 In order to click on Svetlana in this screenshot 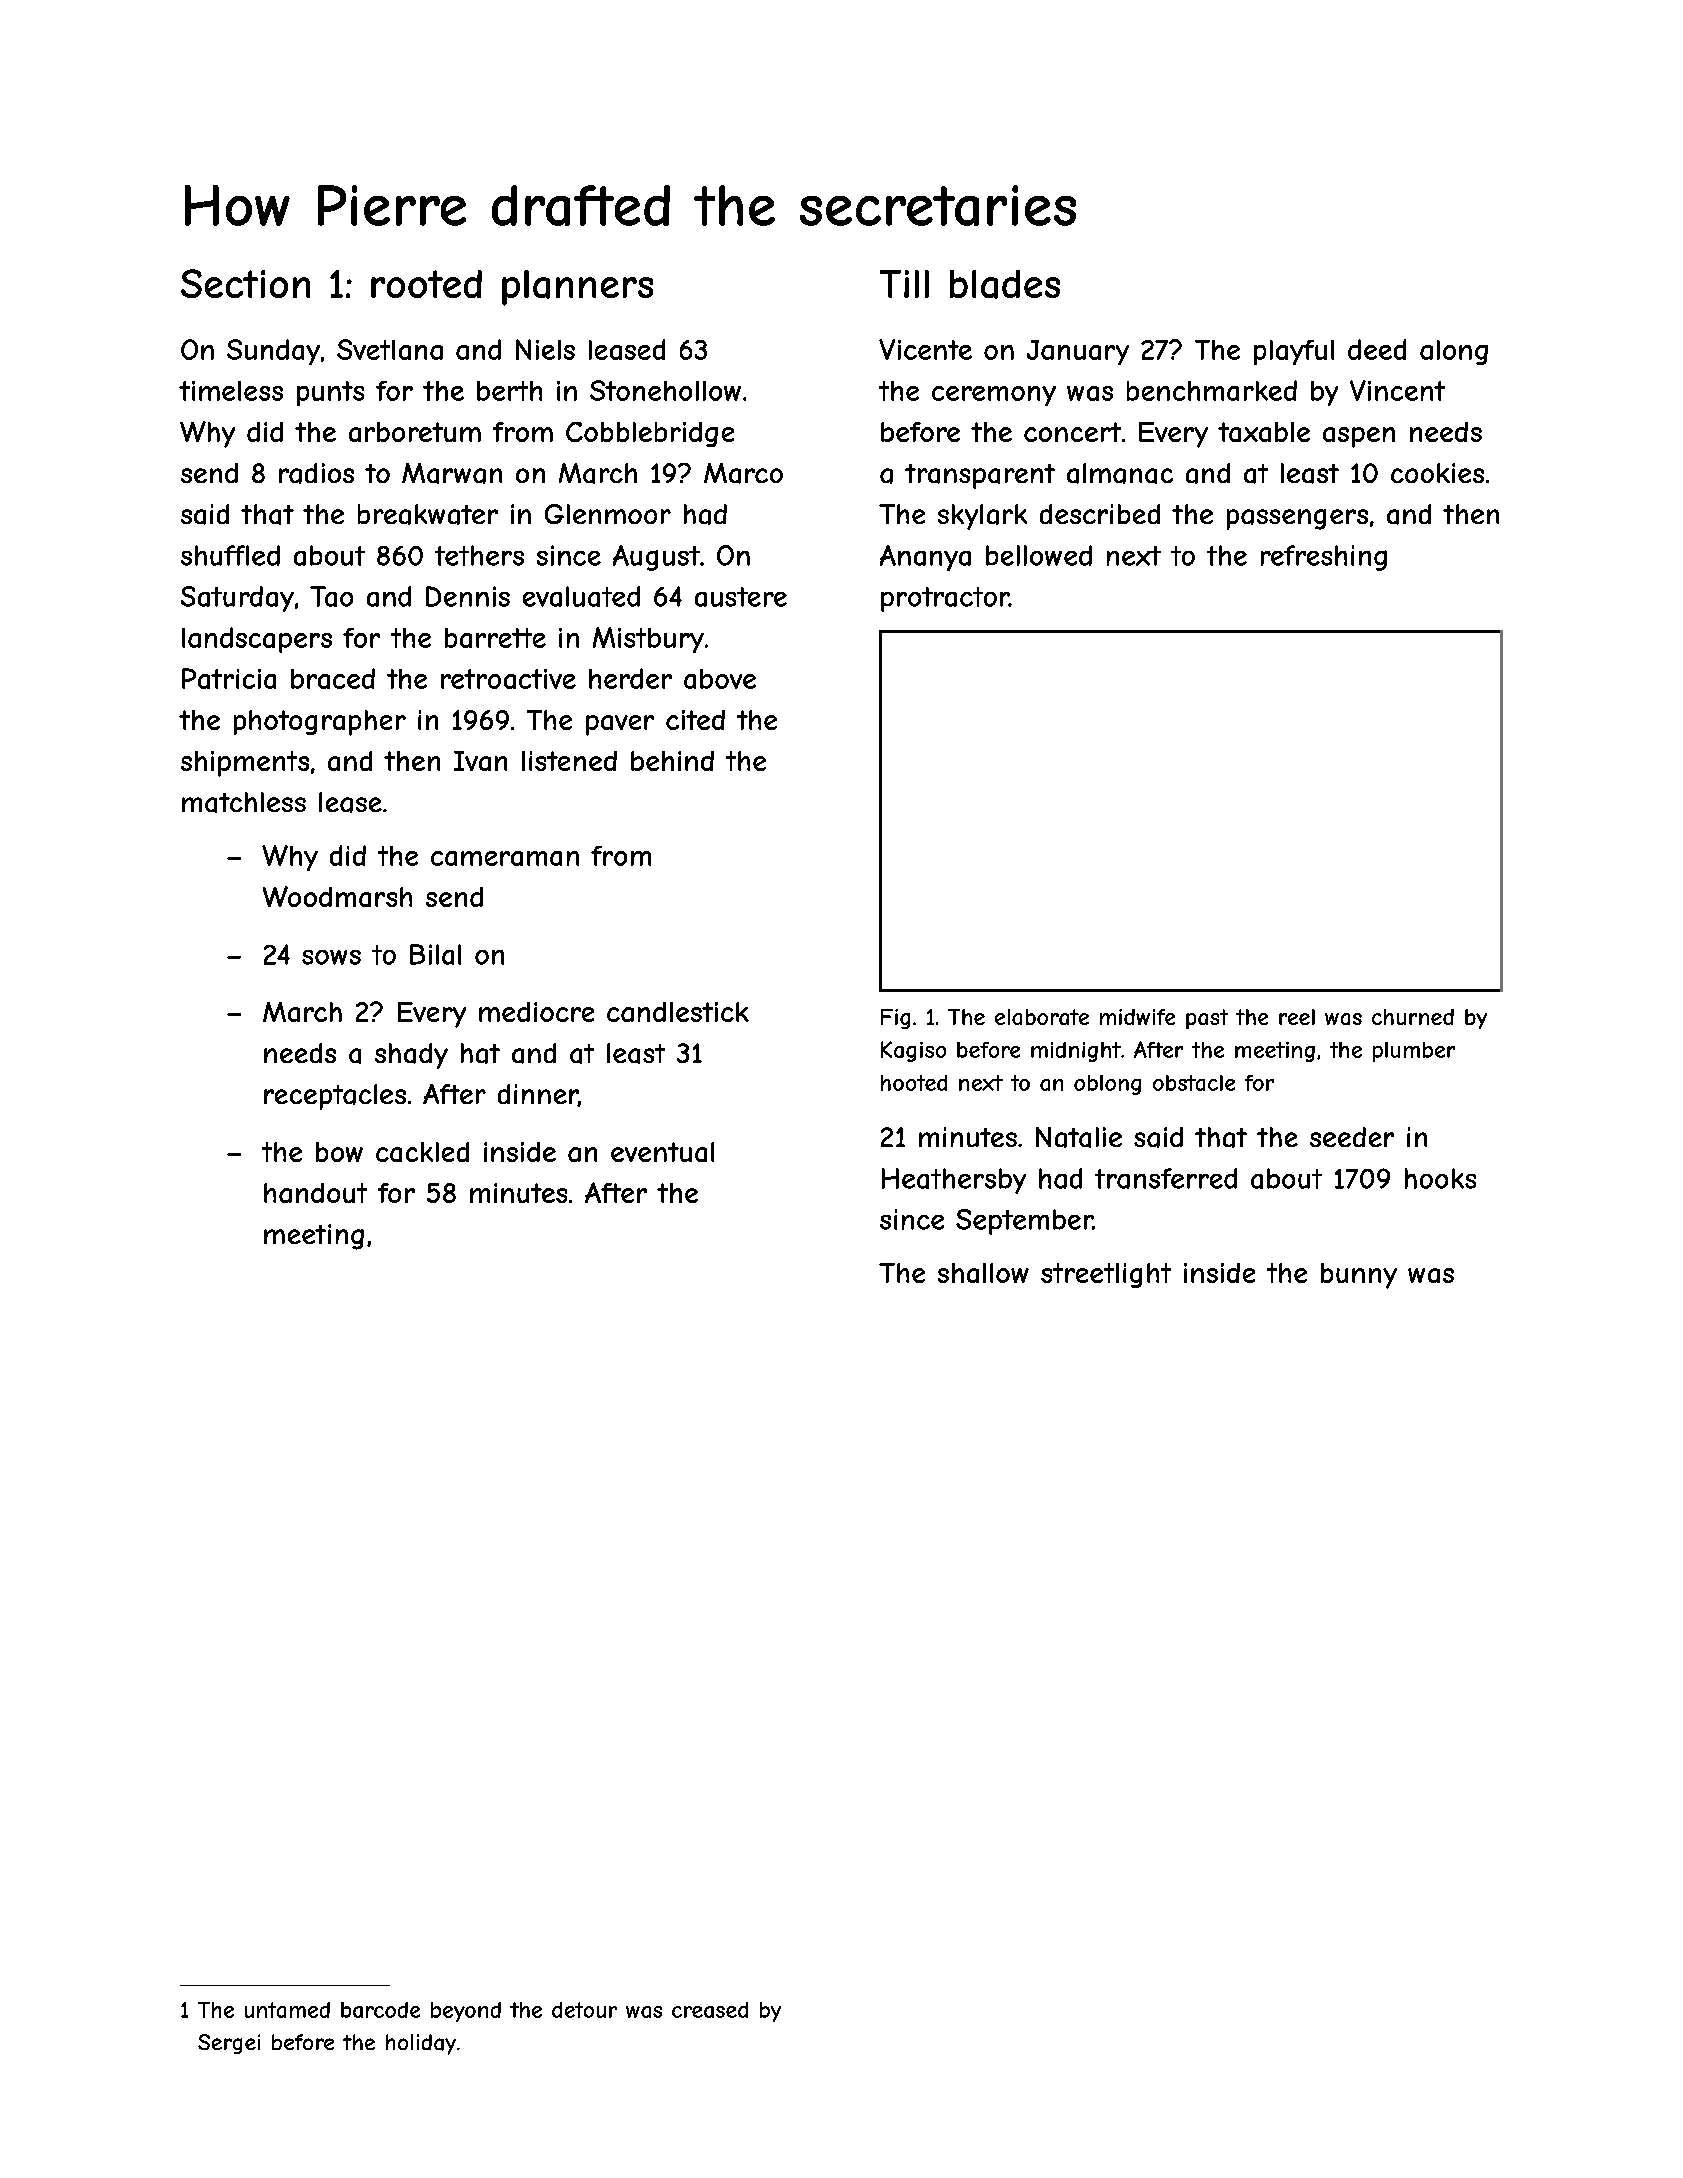, I will do `click(390, 349)`.
